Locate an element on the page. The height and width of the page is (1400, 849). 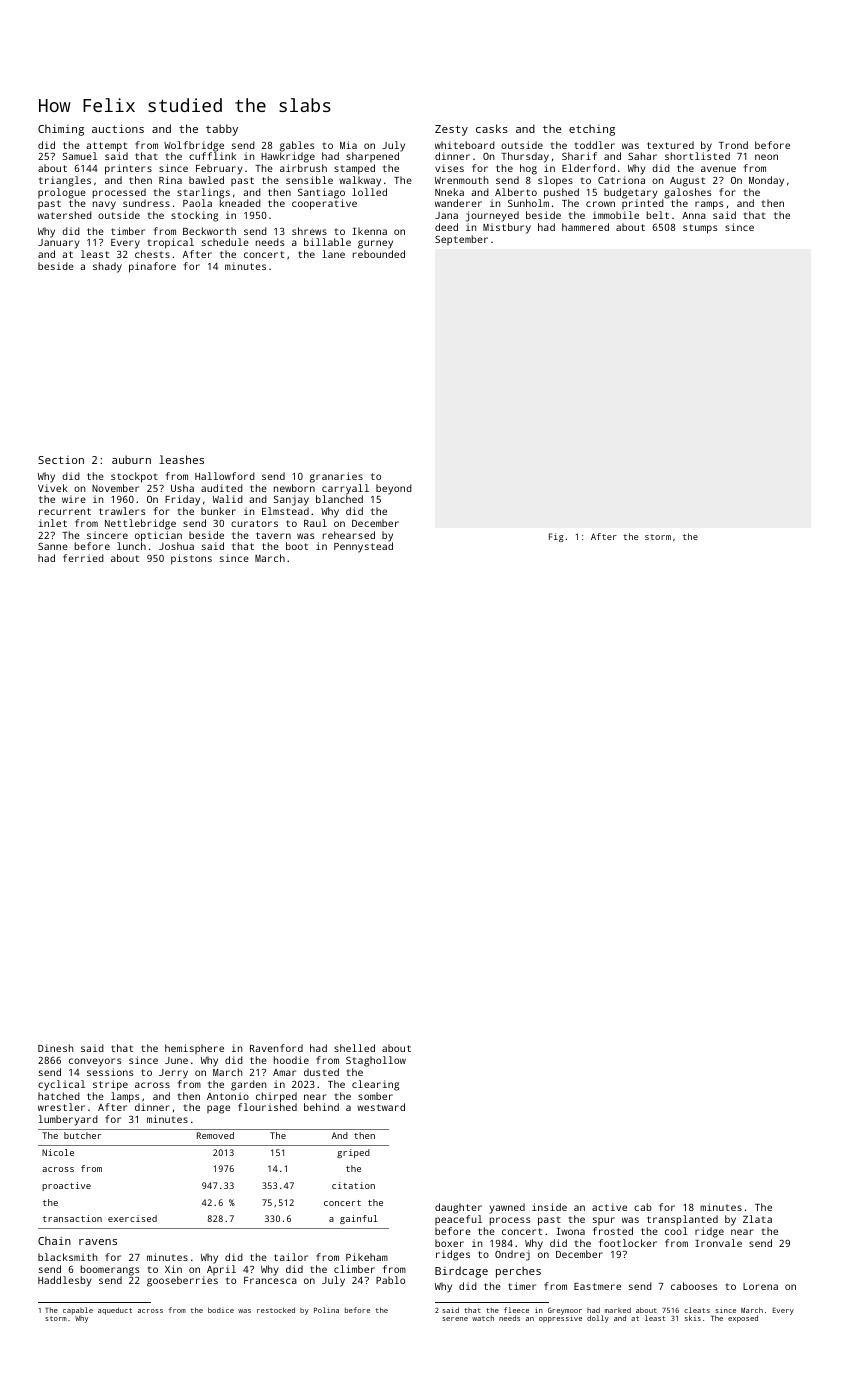
Mia is located at coordinates (348, 145).
